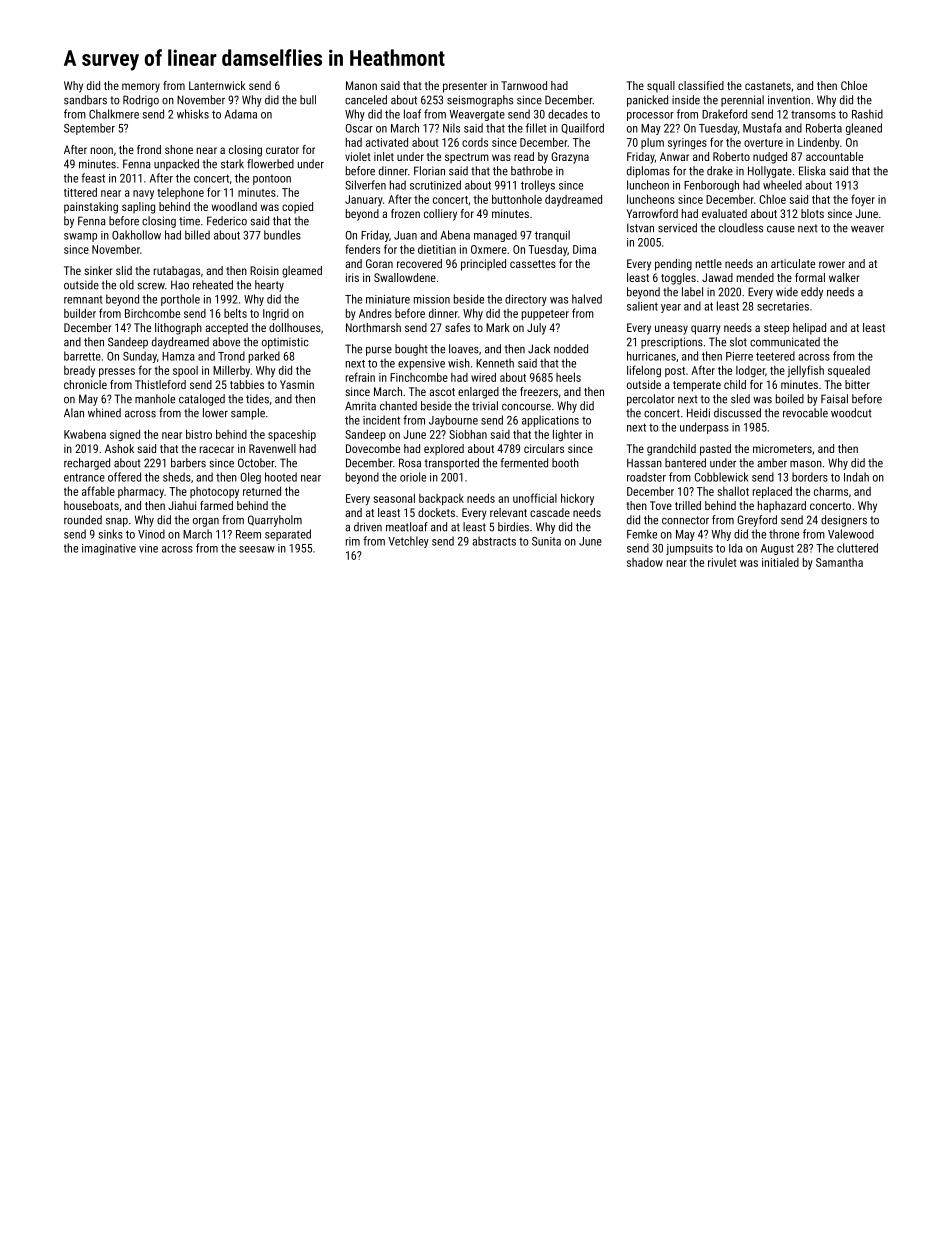 The image size is (952, 1233). What do you see at coordinates (257, 549) in the screenshot?
I see `seesaw` at bounding box center [257, 549].
